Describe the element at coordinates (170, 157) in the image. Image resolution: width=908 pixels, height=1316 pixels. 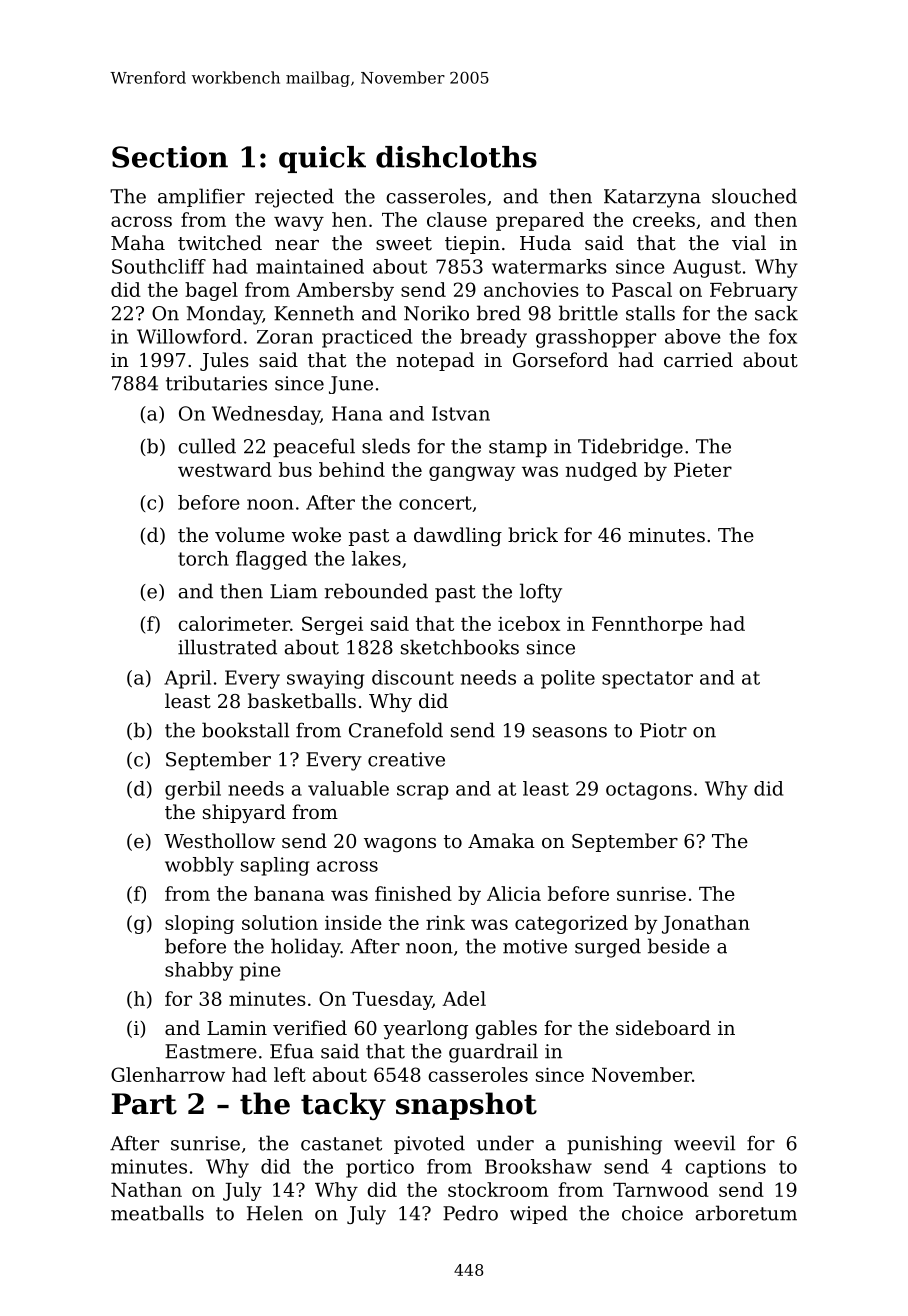
I see `Section` at that location.
